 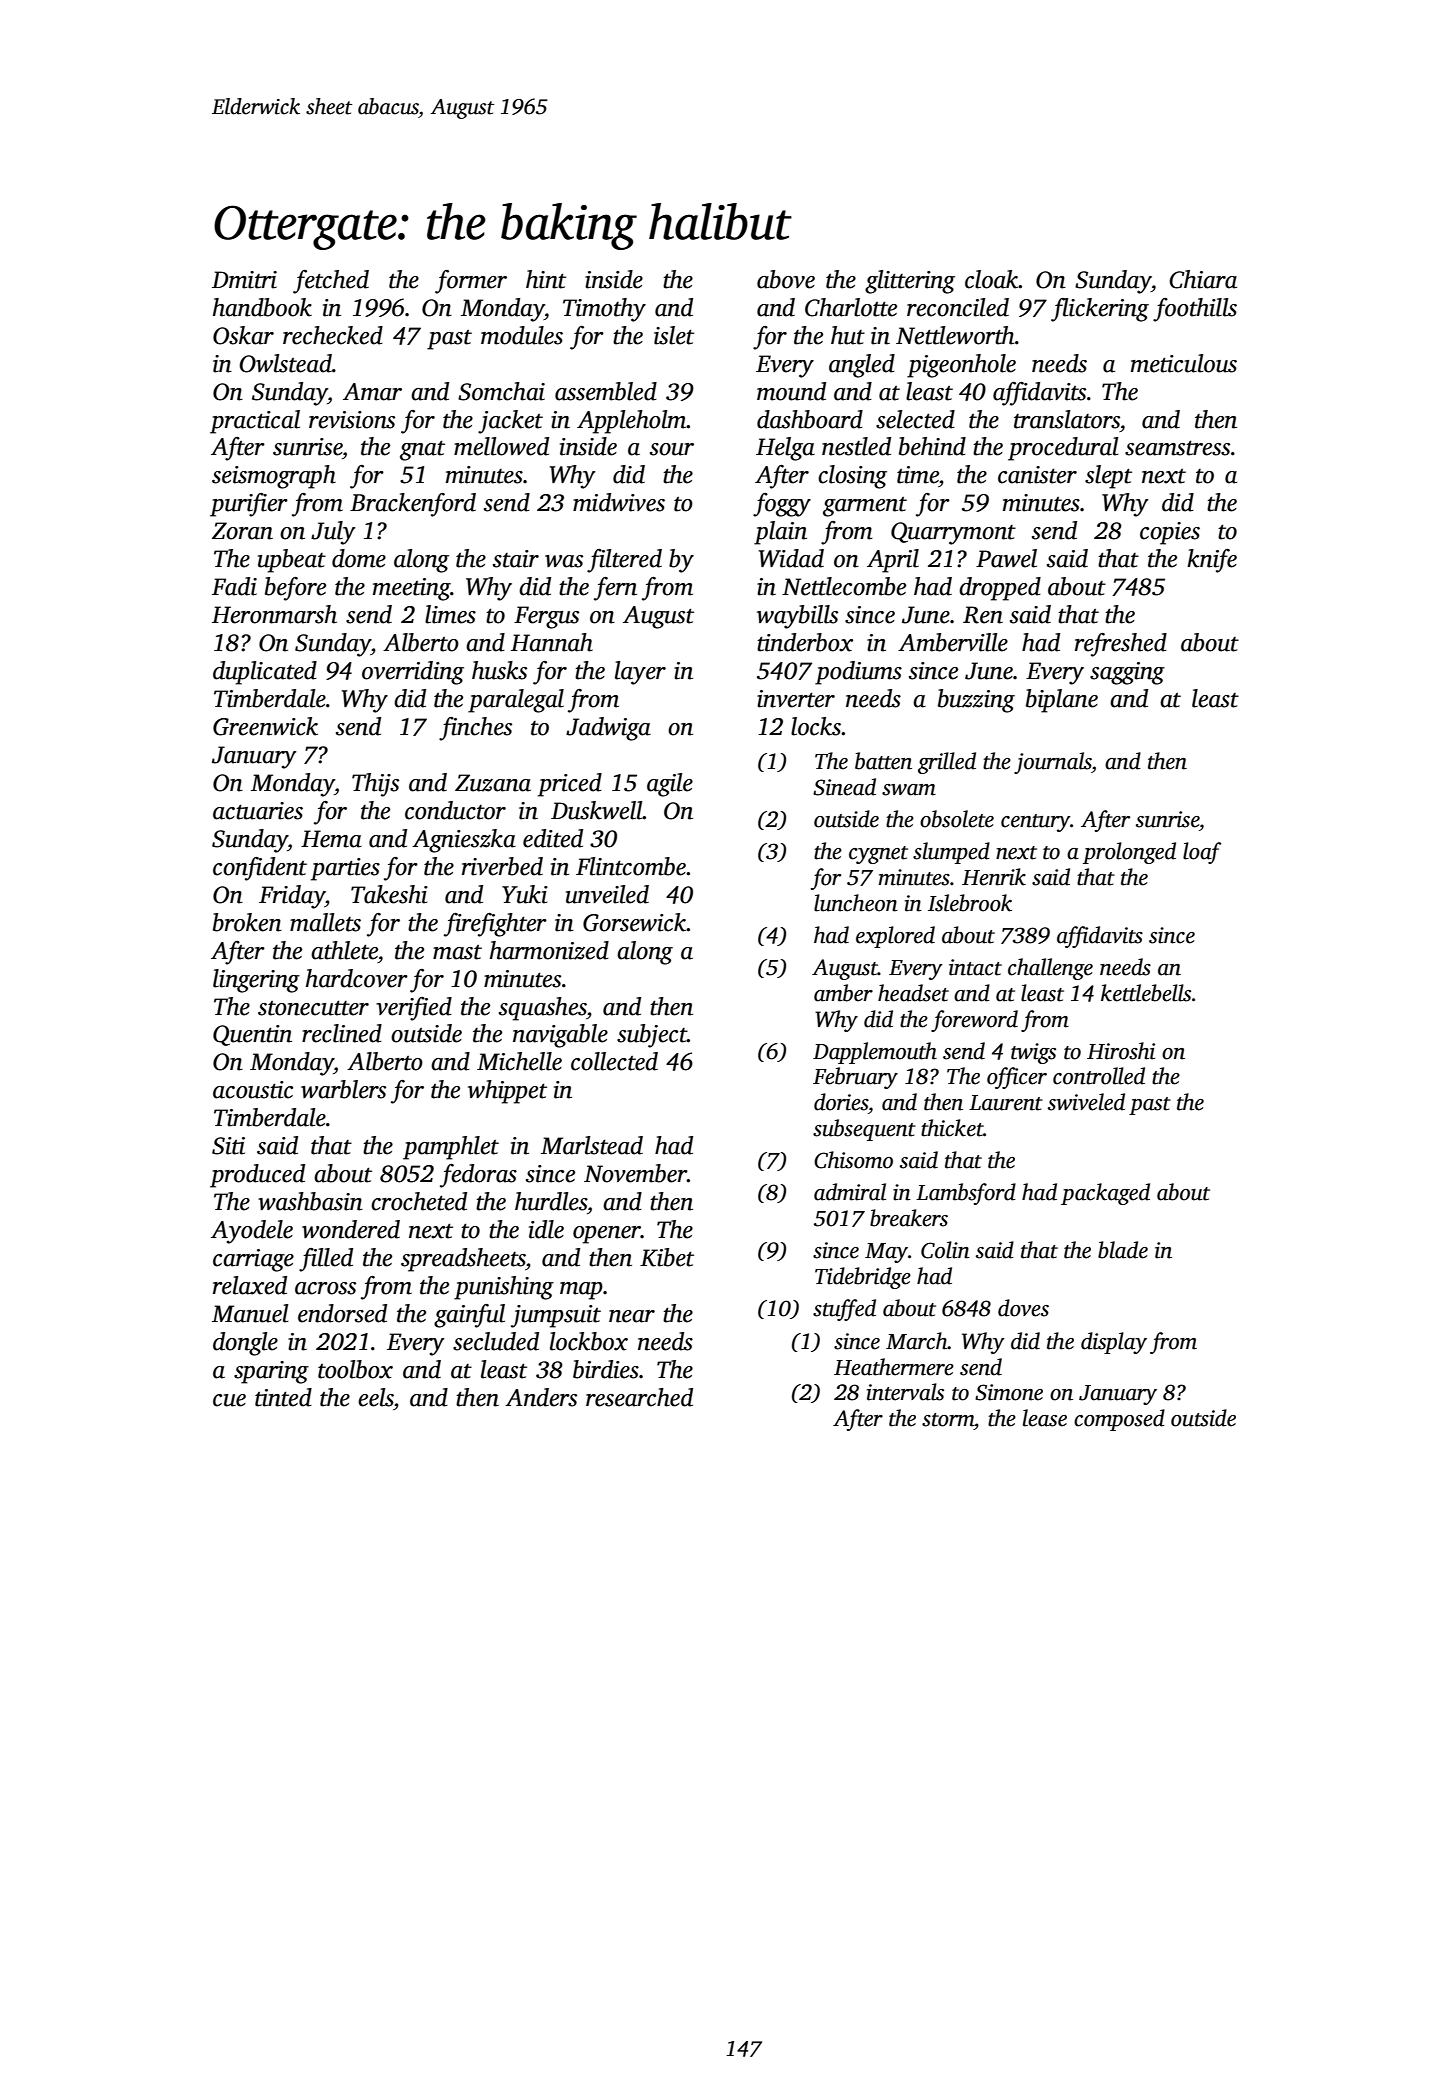 What do you see at coordinates (913, 993) in the page?
I see `headset` at bounding box center [913, 993].
